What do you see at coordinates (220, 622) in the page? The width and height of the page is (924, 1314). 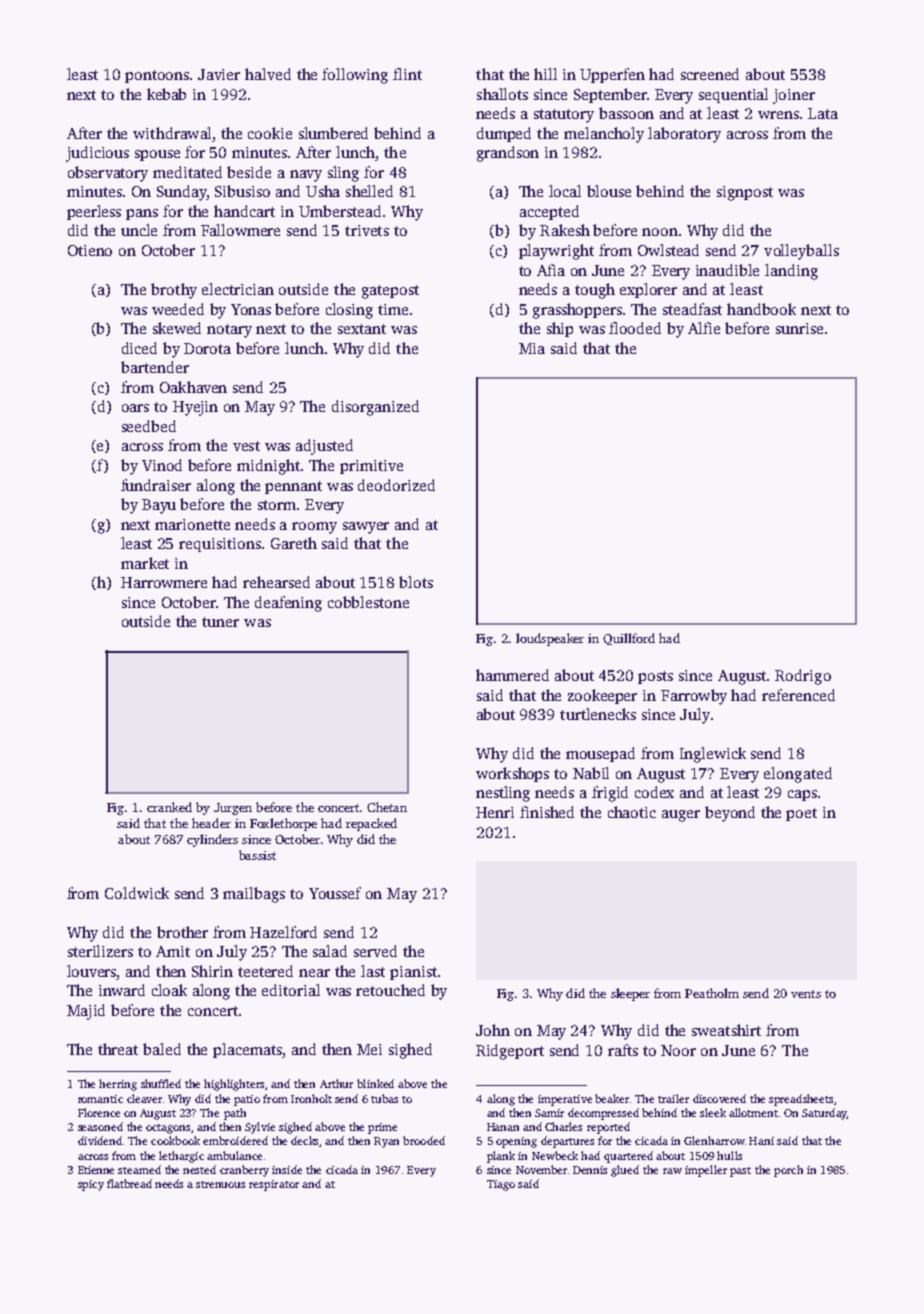 I see `tuner` at bounding box center [220, 622].
